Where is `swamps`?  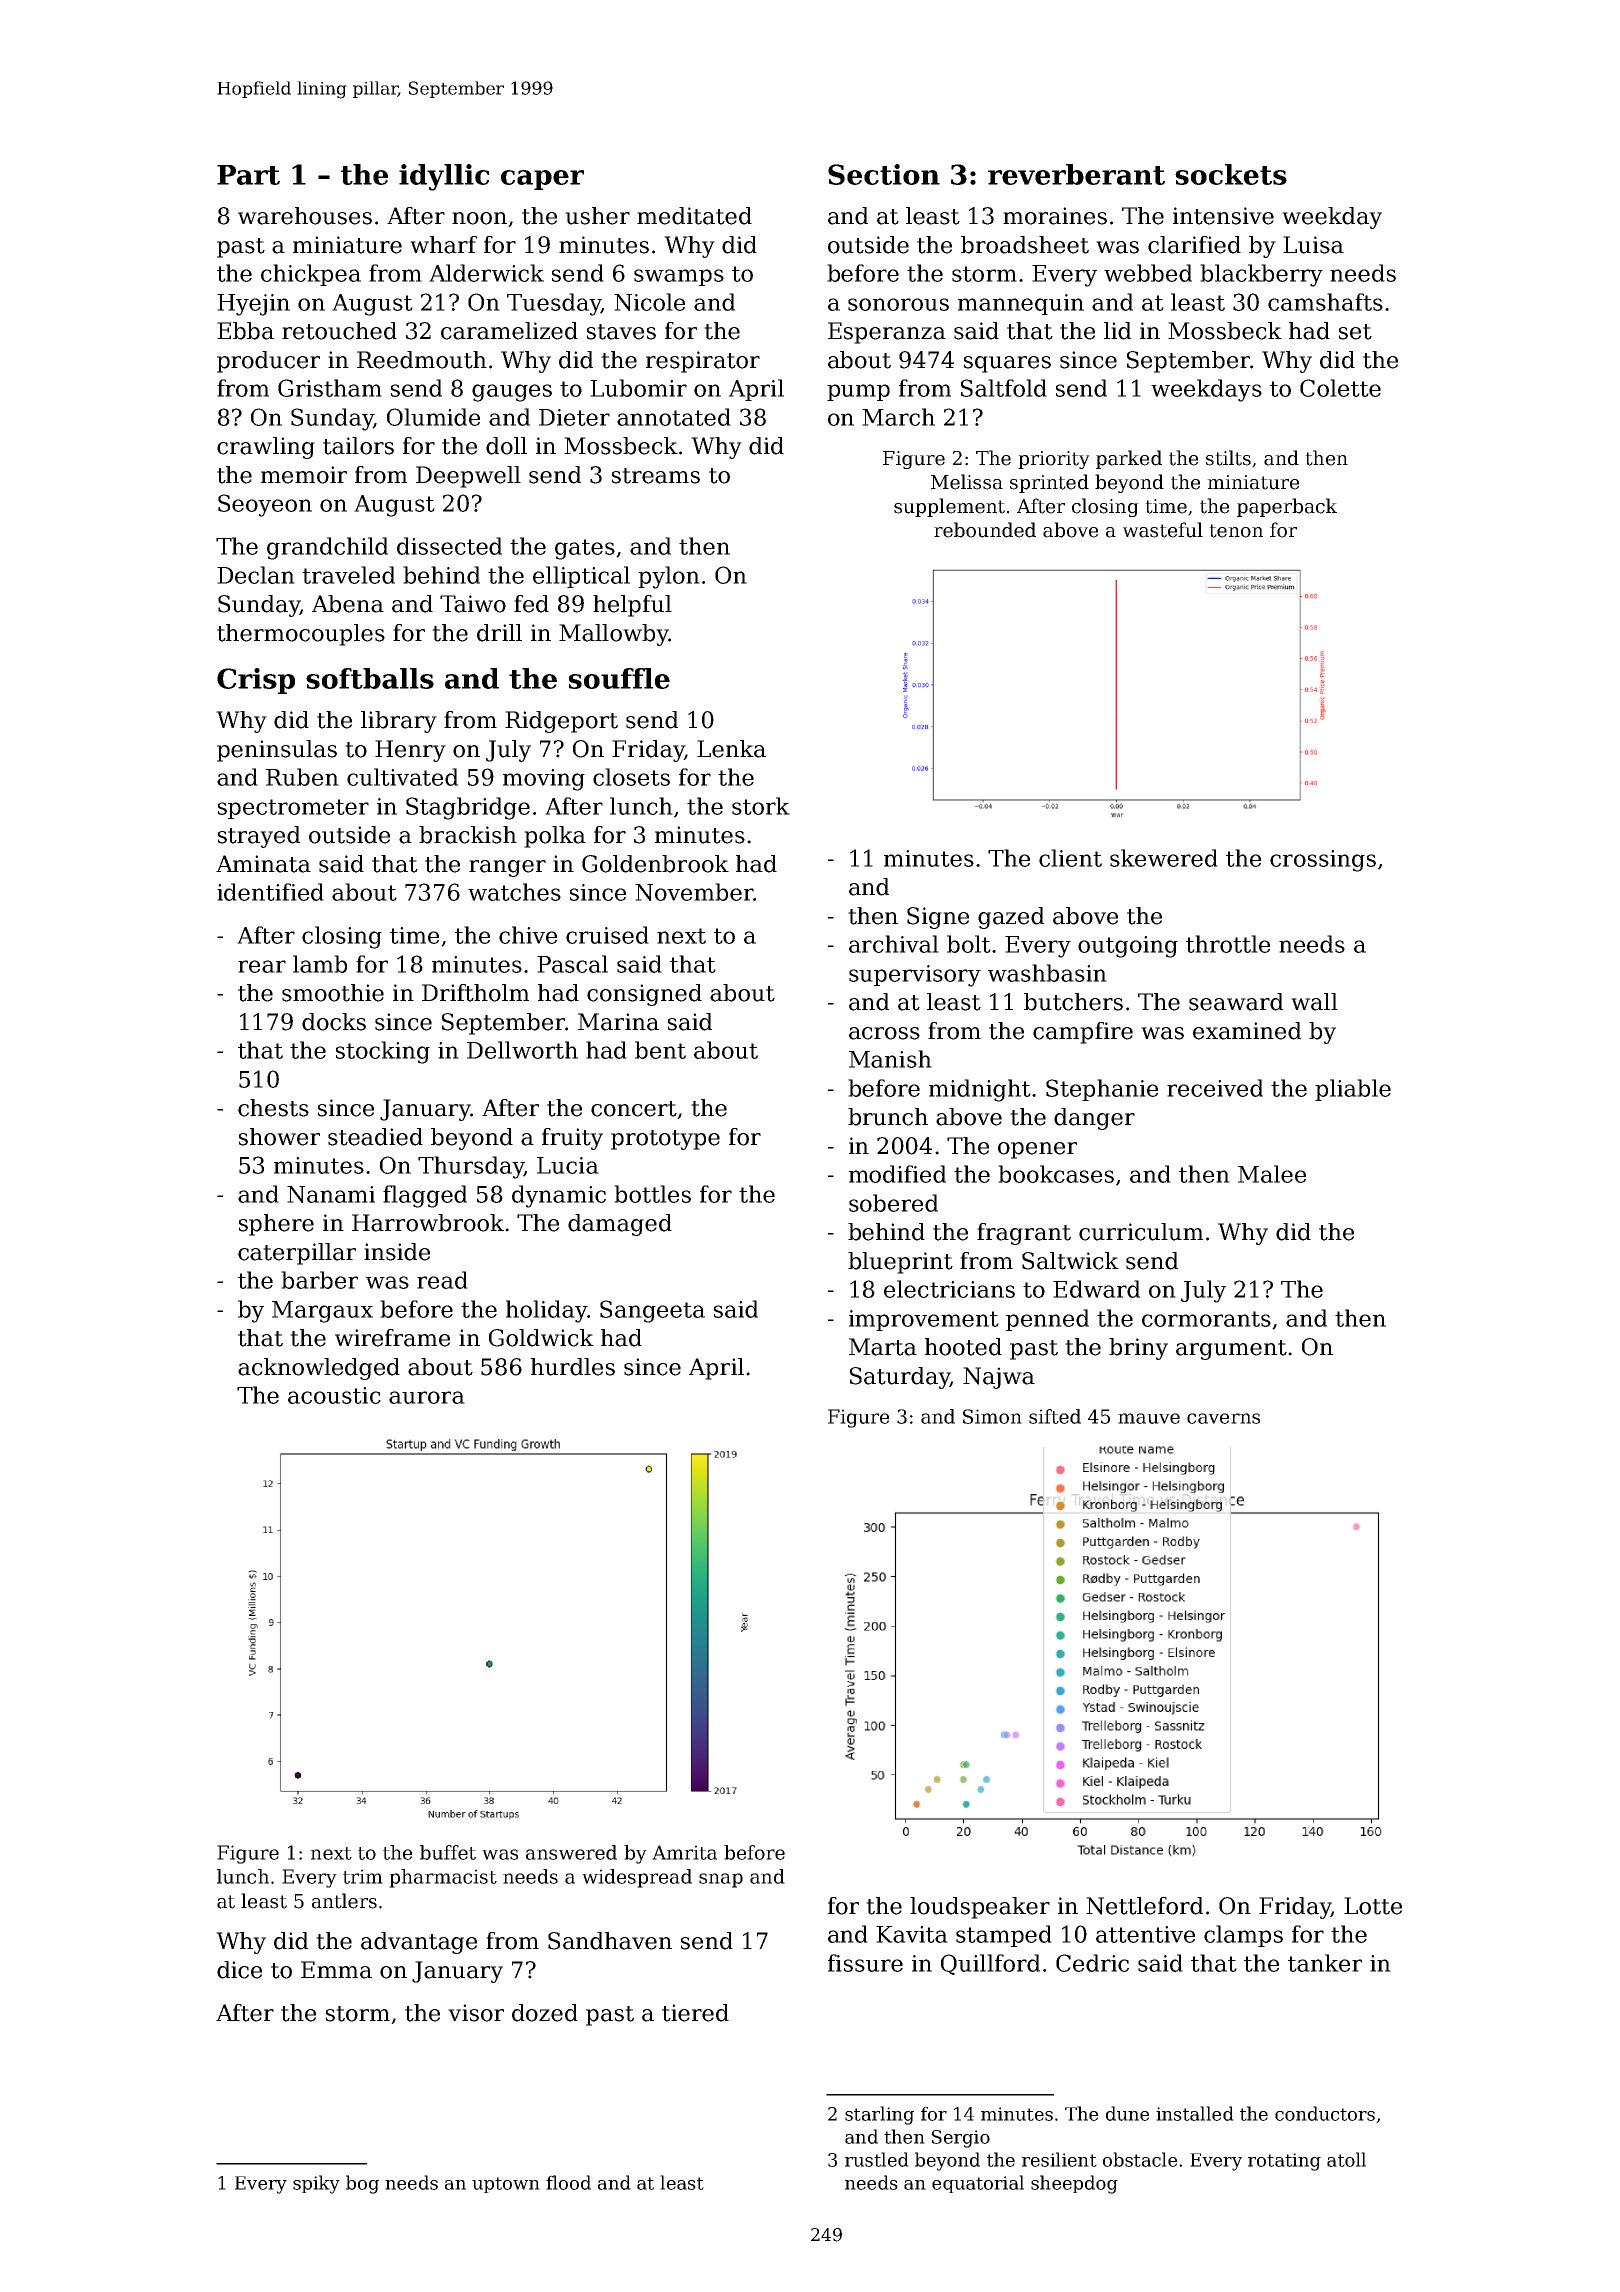 swamps is located at coordinates (679, 277).
